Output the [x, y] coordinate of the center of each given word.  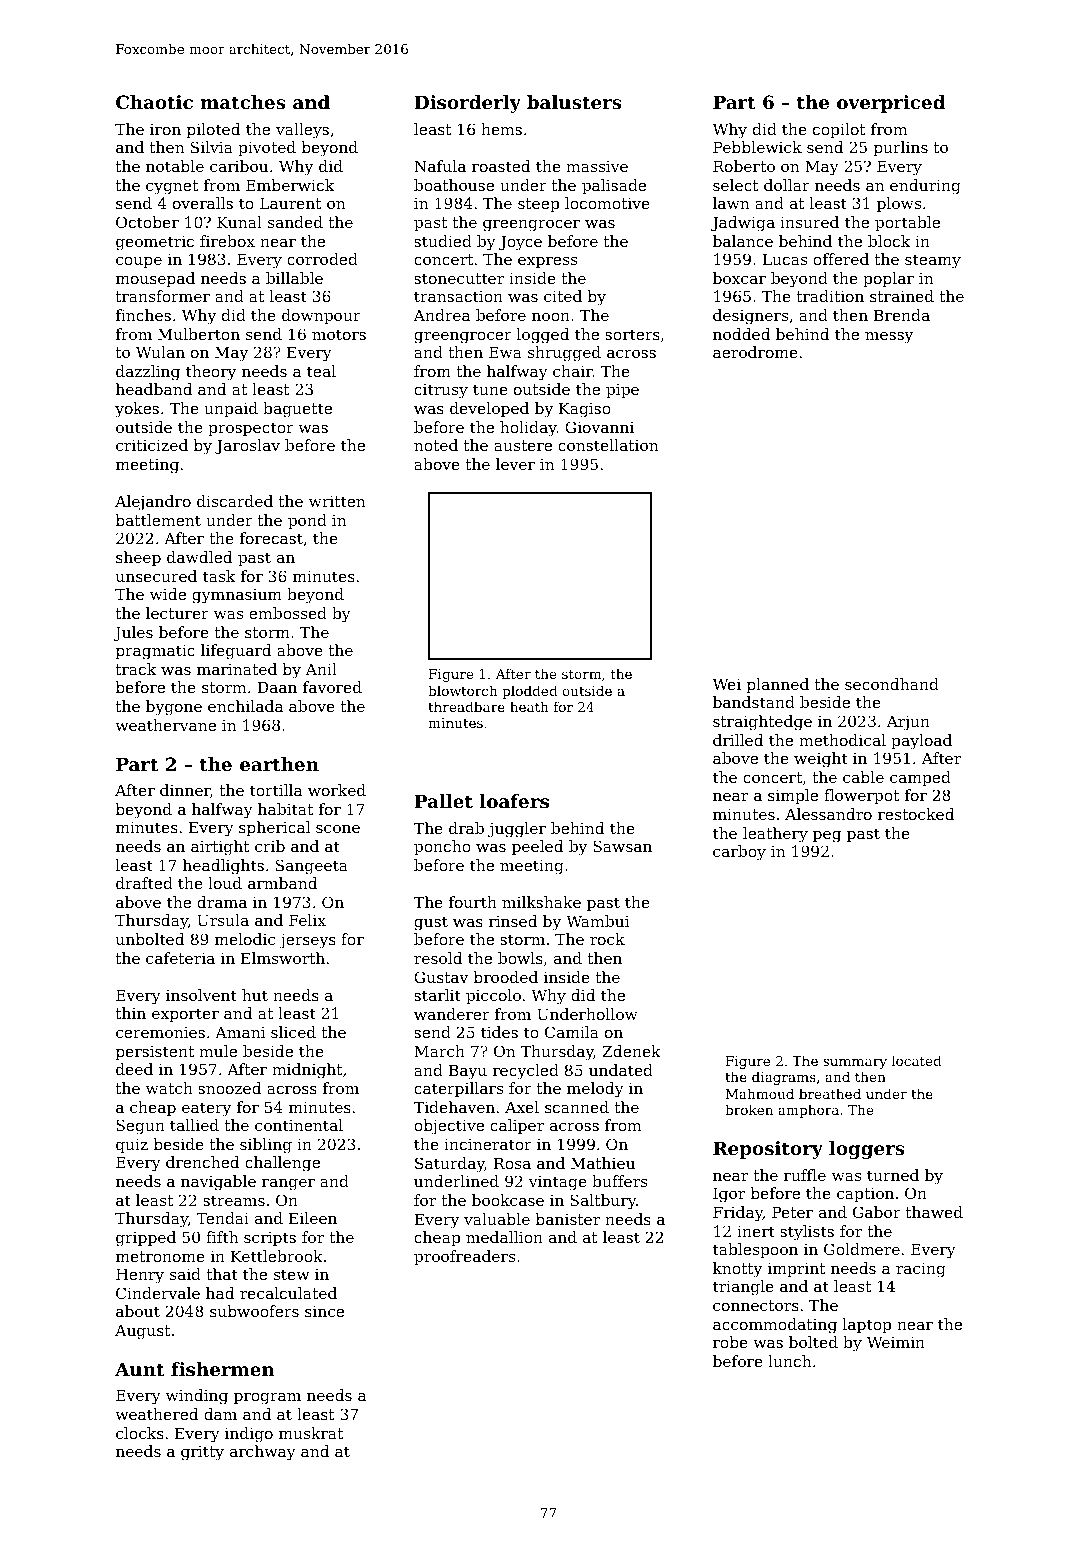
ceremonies [160, 1032]
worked [337, 790]
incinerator [488, 1144]
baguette [297, 410]
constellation [608, 445]
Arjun [908, 723]
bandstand [754, 702]
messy [889, 338]
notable [175, 166]
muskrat [311, 1433]
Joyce [520, 243]
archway [263, 1453]
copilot [839, 130]
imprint [797, 1269]
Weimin [896, 1342]
